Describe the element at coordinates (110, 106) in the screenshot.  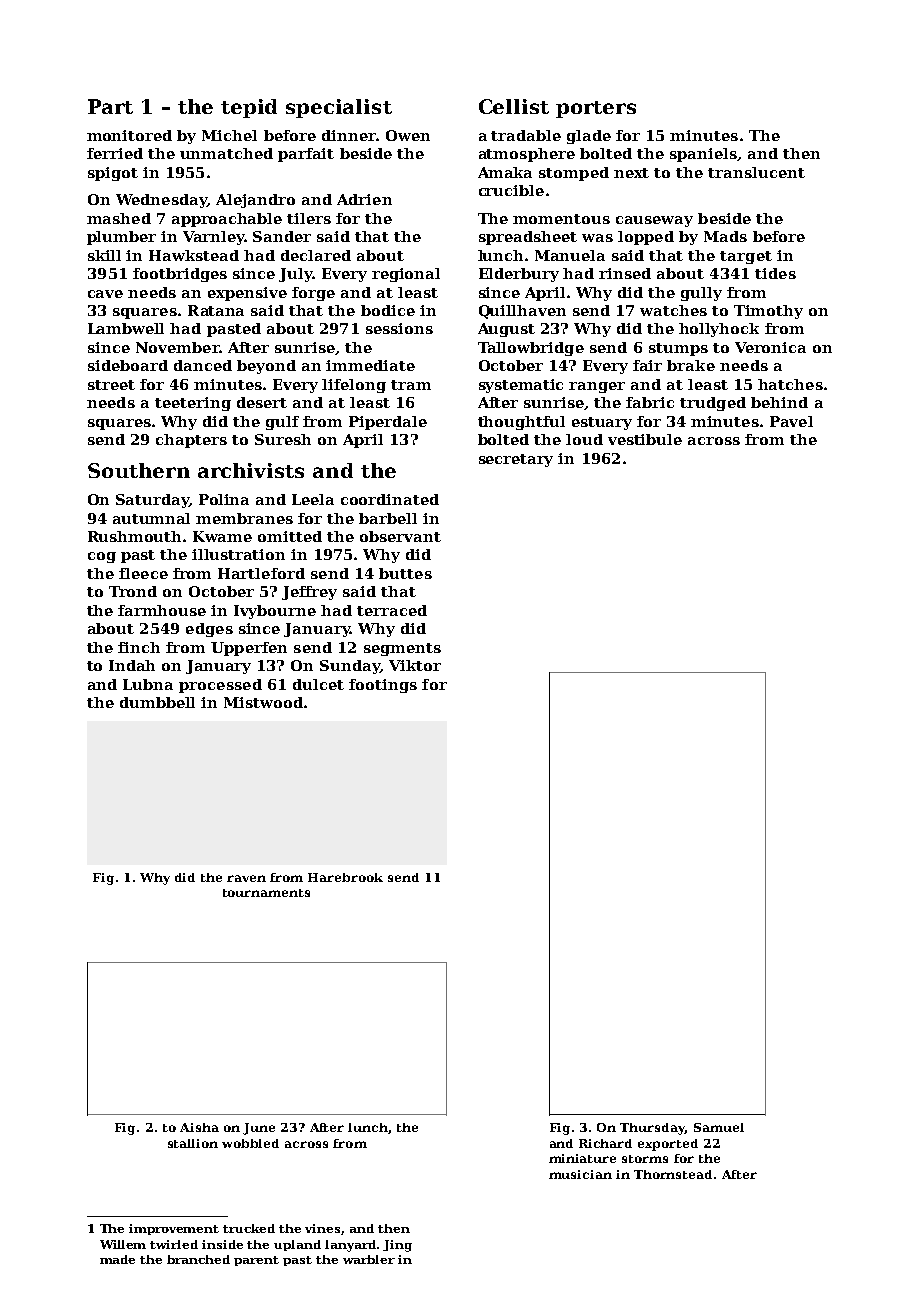
I see `Part` at that location.
